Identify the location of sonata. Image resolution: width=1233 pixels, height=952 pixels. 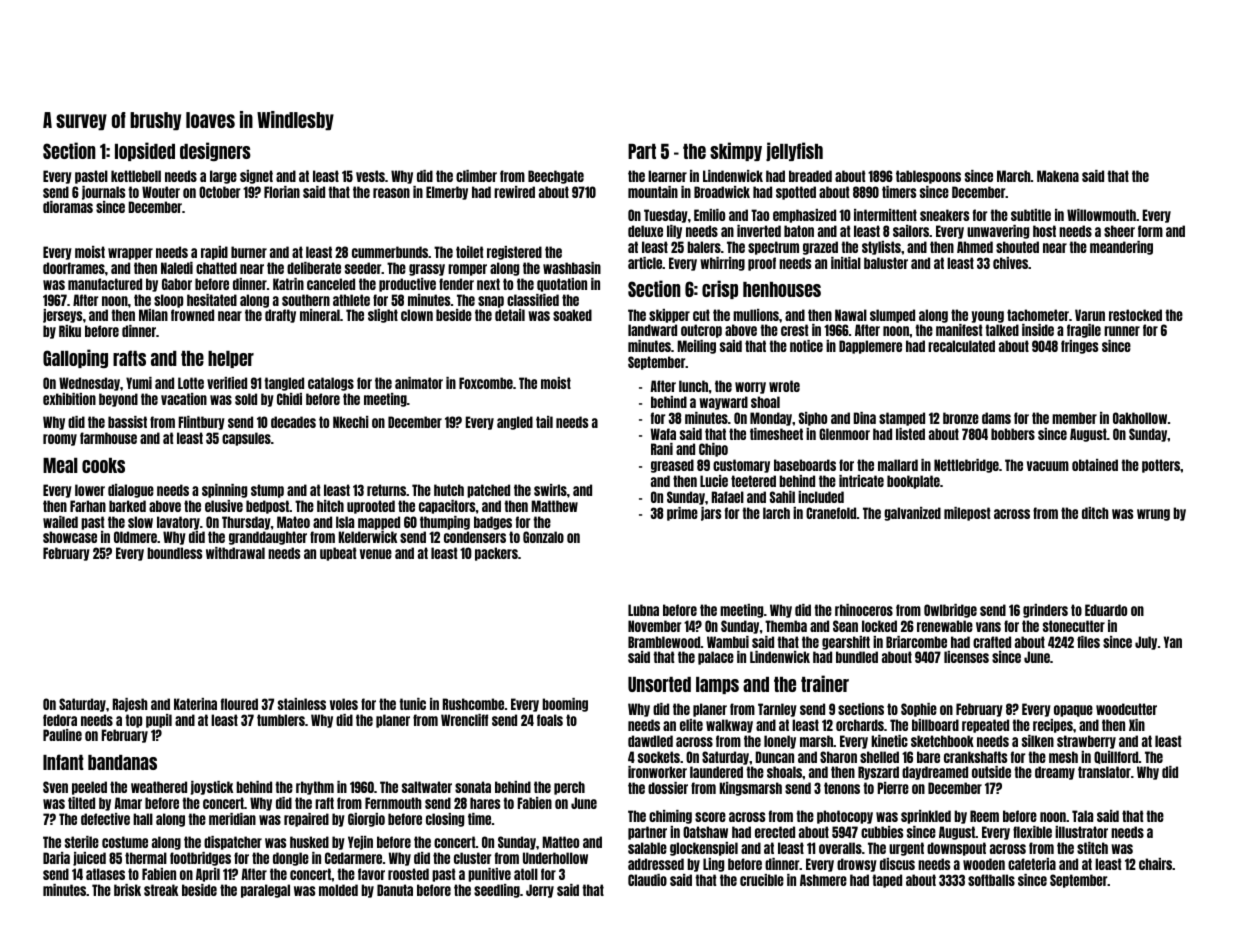
(473, 787).
